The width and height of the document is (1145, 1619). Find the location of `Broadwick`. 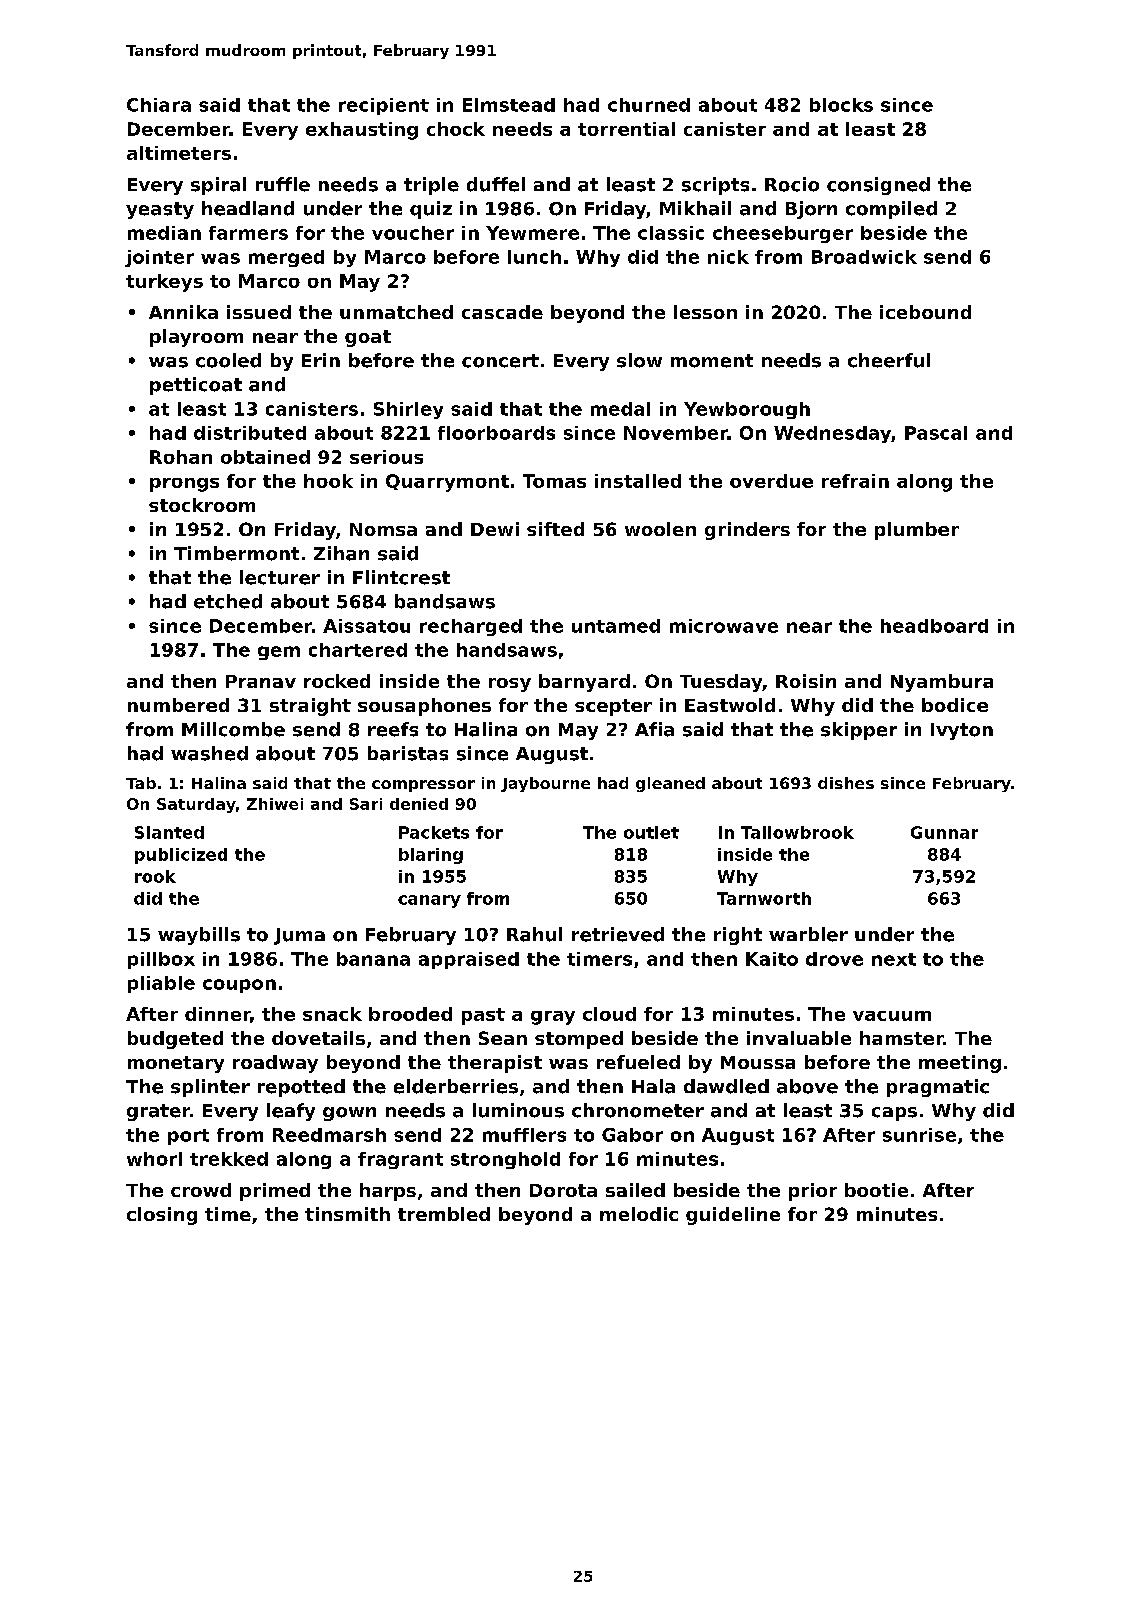

Broadwick is located at coordinates (864, 257).
